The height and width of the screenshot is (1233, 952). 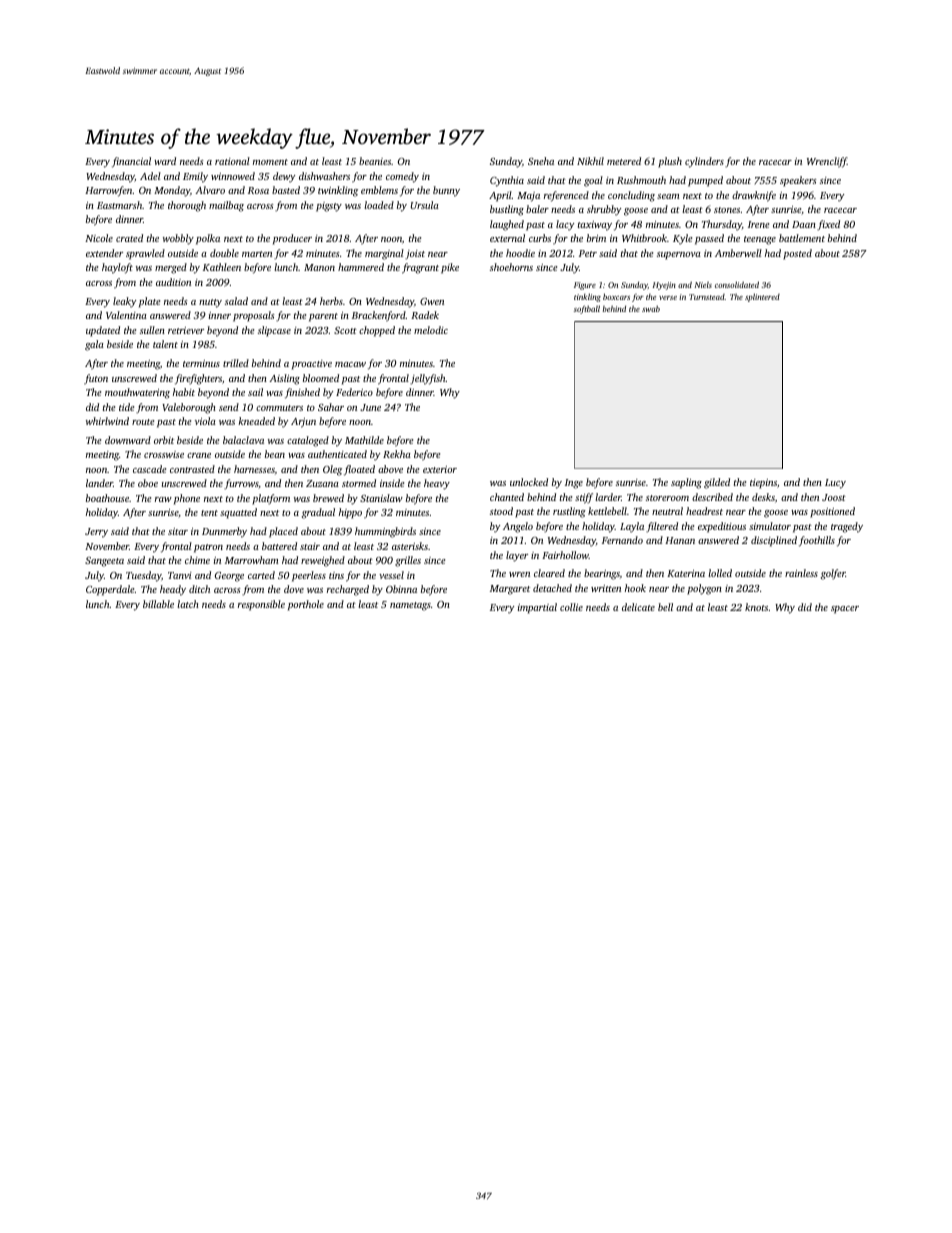 What do you see at coordinates (270, 162) in the screenshot?
I see `moment` at bounding box center [270, 162].
